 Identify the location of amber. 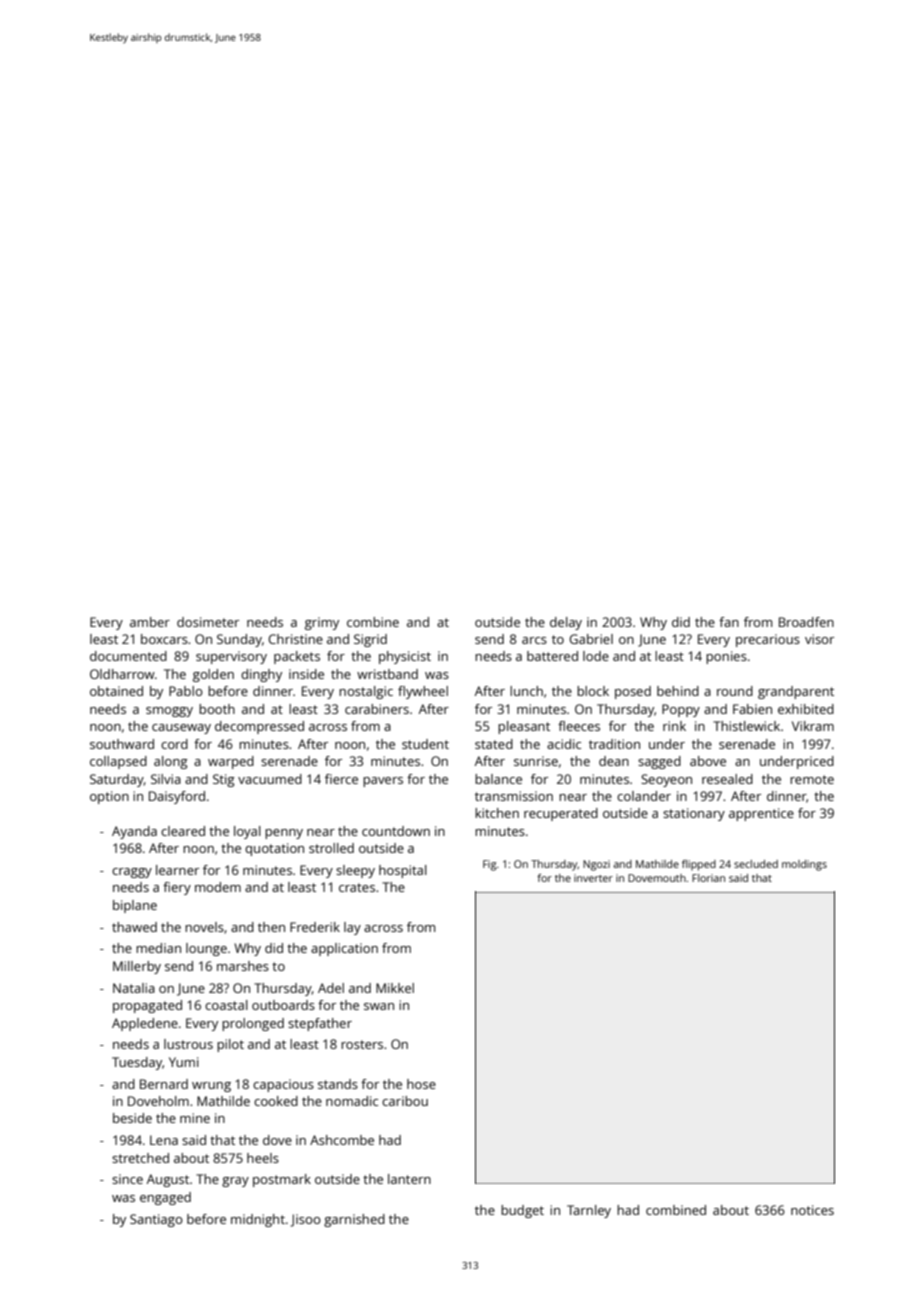
(150, 622).
